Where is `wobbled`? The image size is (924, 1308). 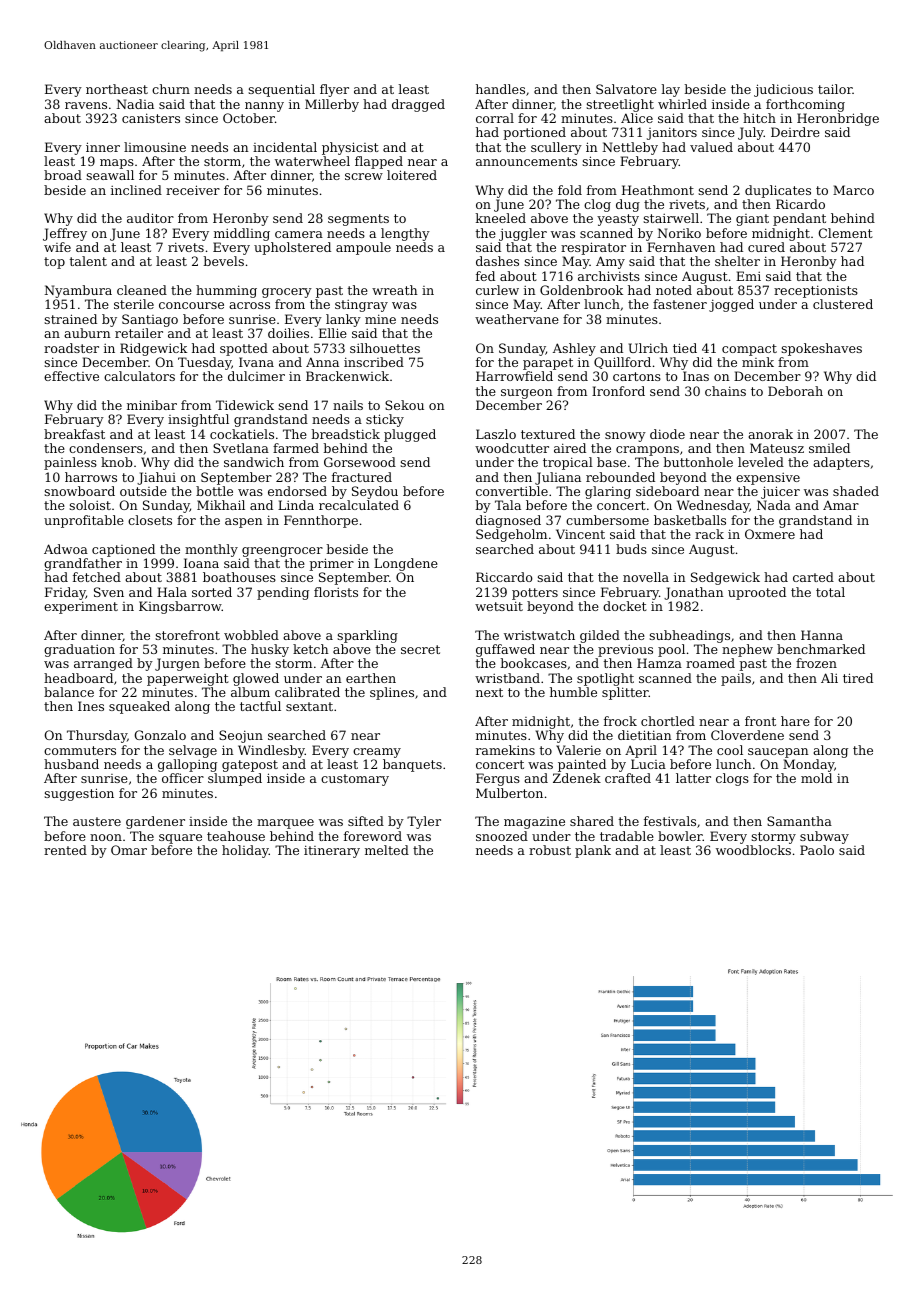 wobbled is located at coordinates (251, 635).
